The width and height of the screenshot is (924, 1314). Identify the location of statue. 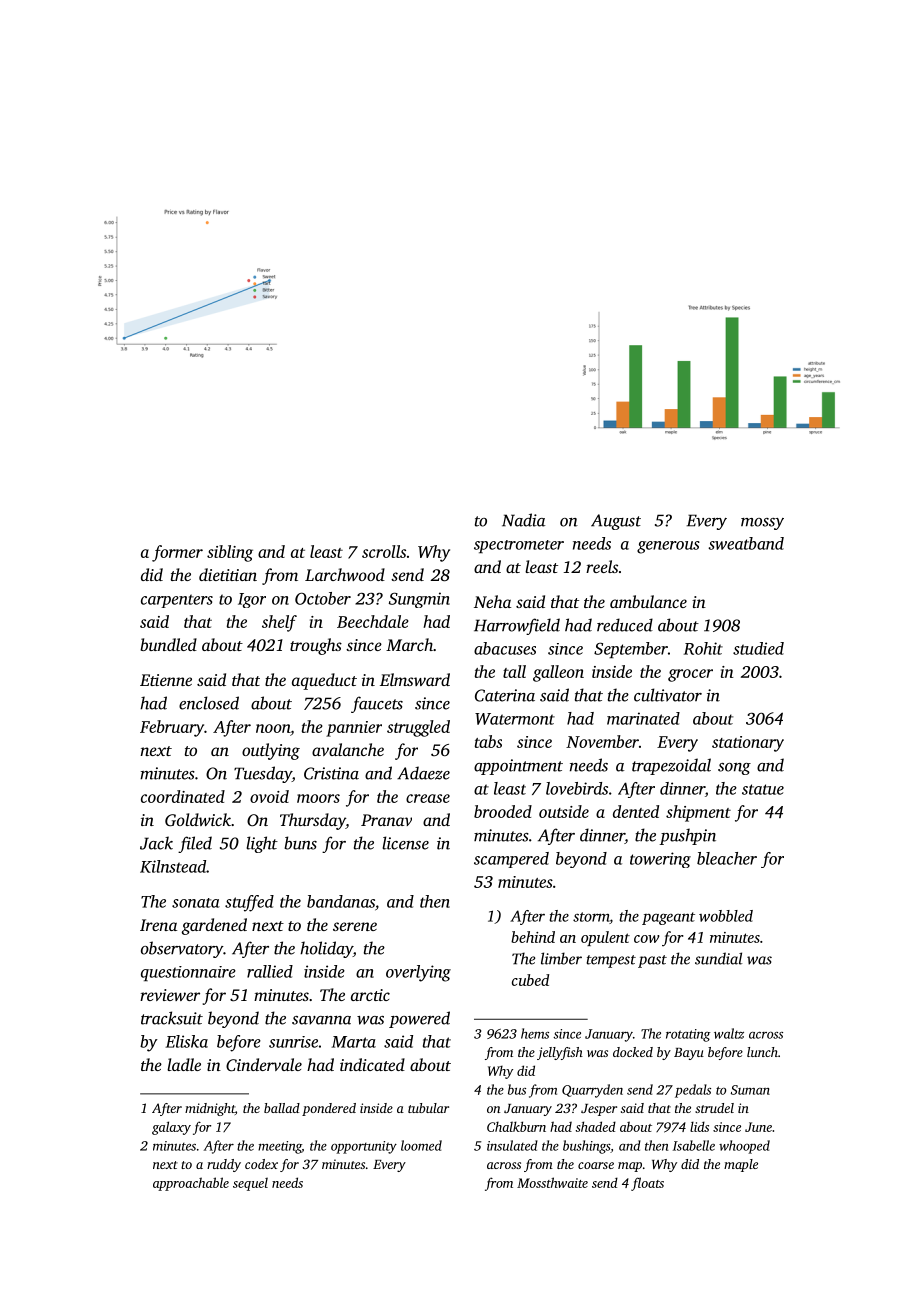
(763, 789).
